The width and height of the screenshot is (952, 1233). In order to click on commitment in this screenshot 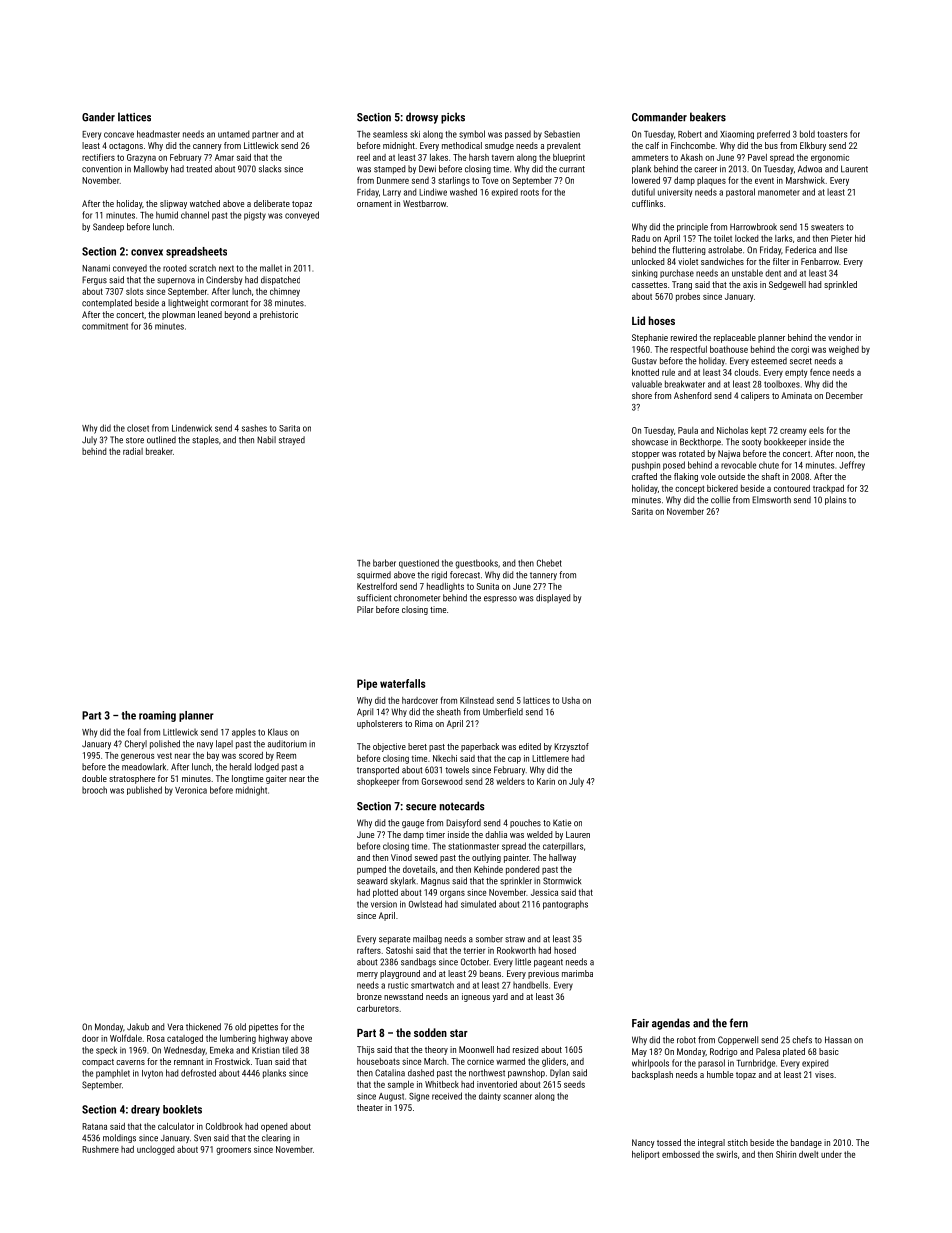, I will do `click(105, 326)`.
